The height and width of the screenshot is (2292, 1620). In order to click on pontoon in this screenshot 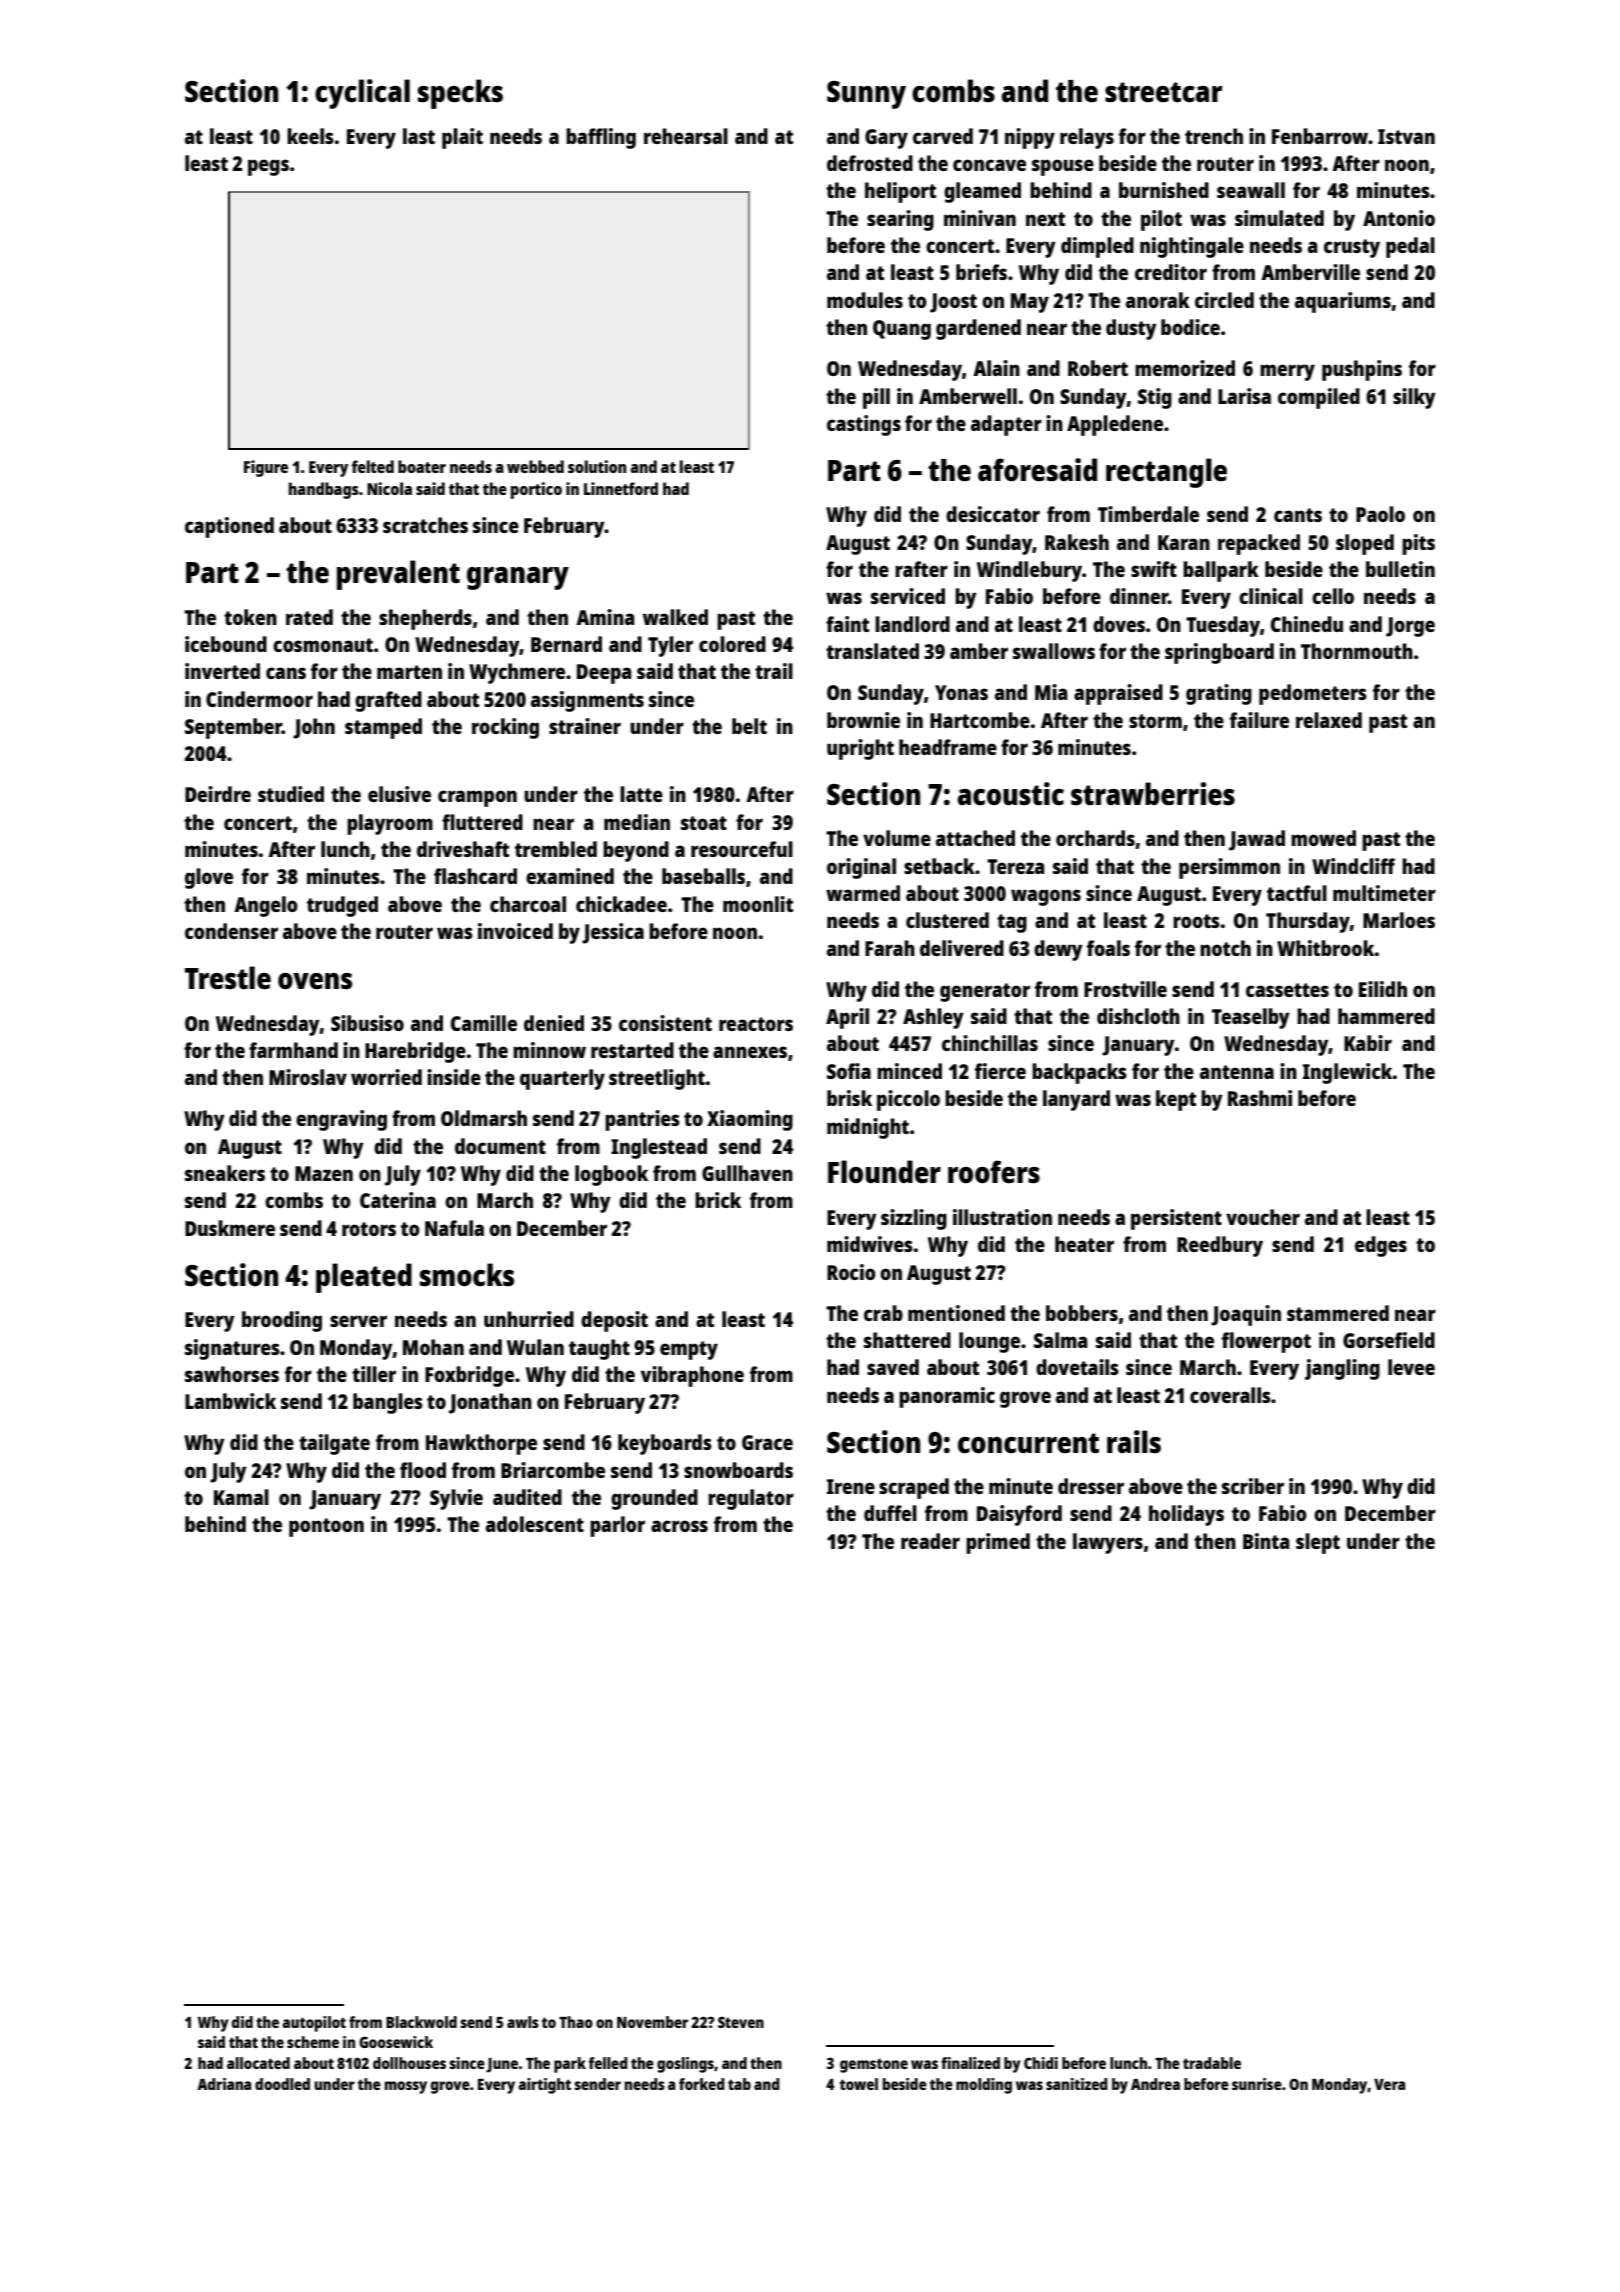, I will do `click(326, 1527)`.
